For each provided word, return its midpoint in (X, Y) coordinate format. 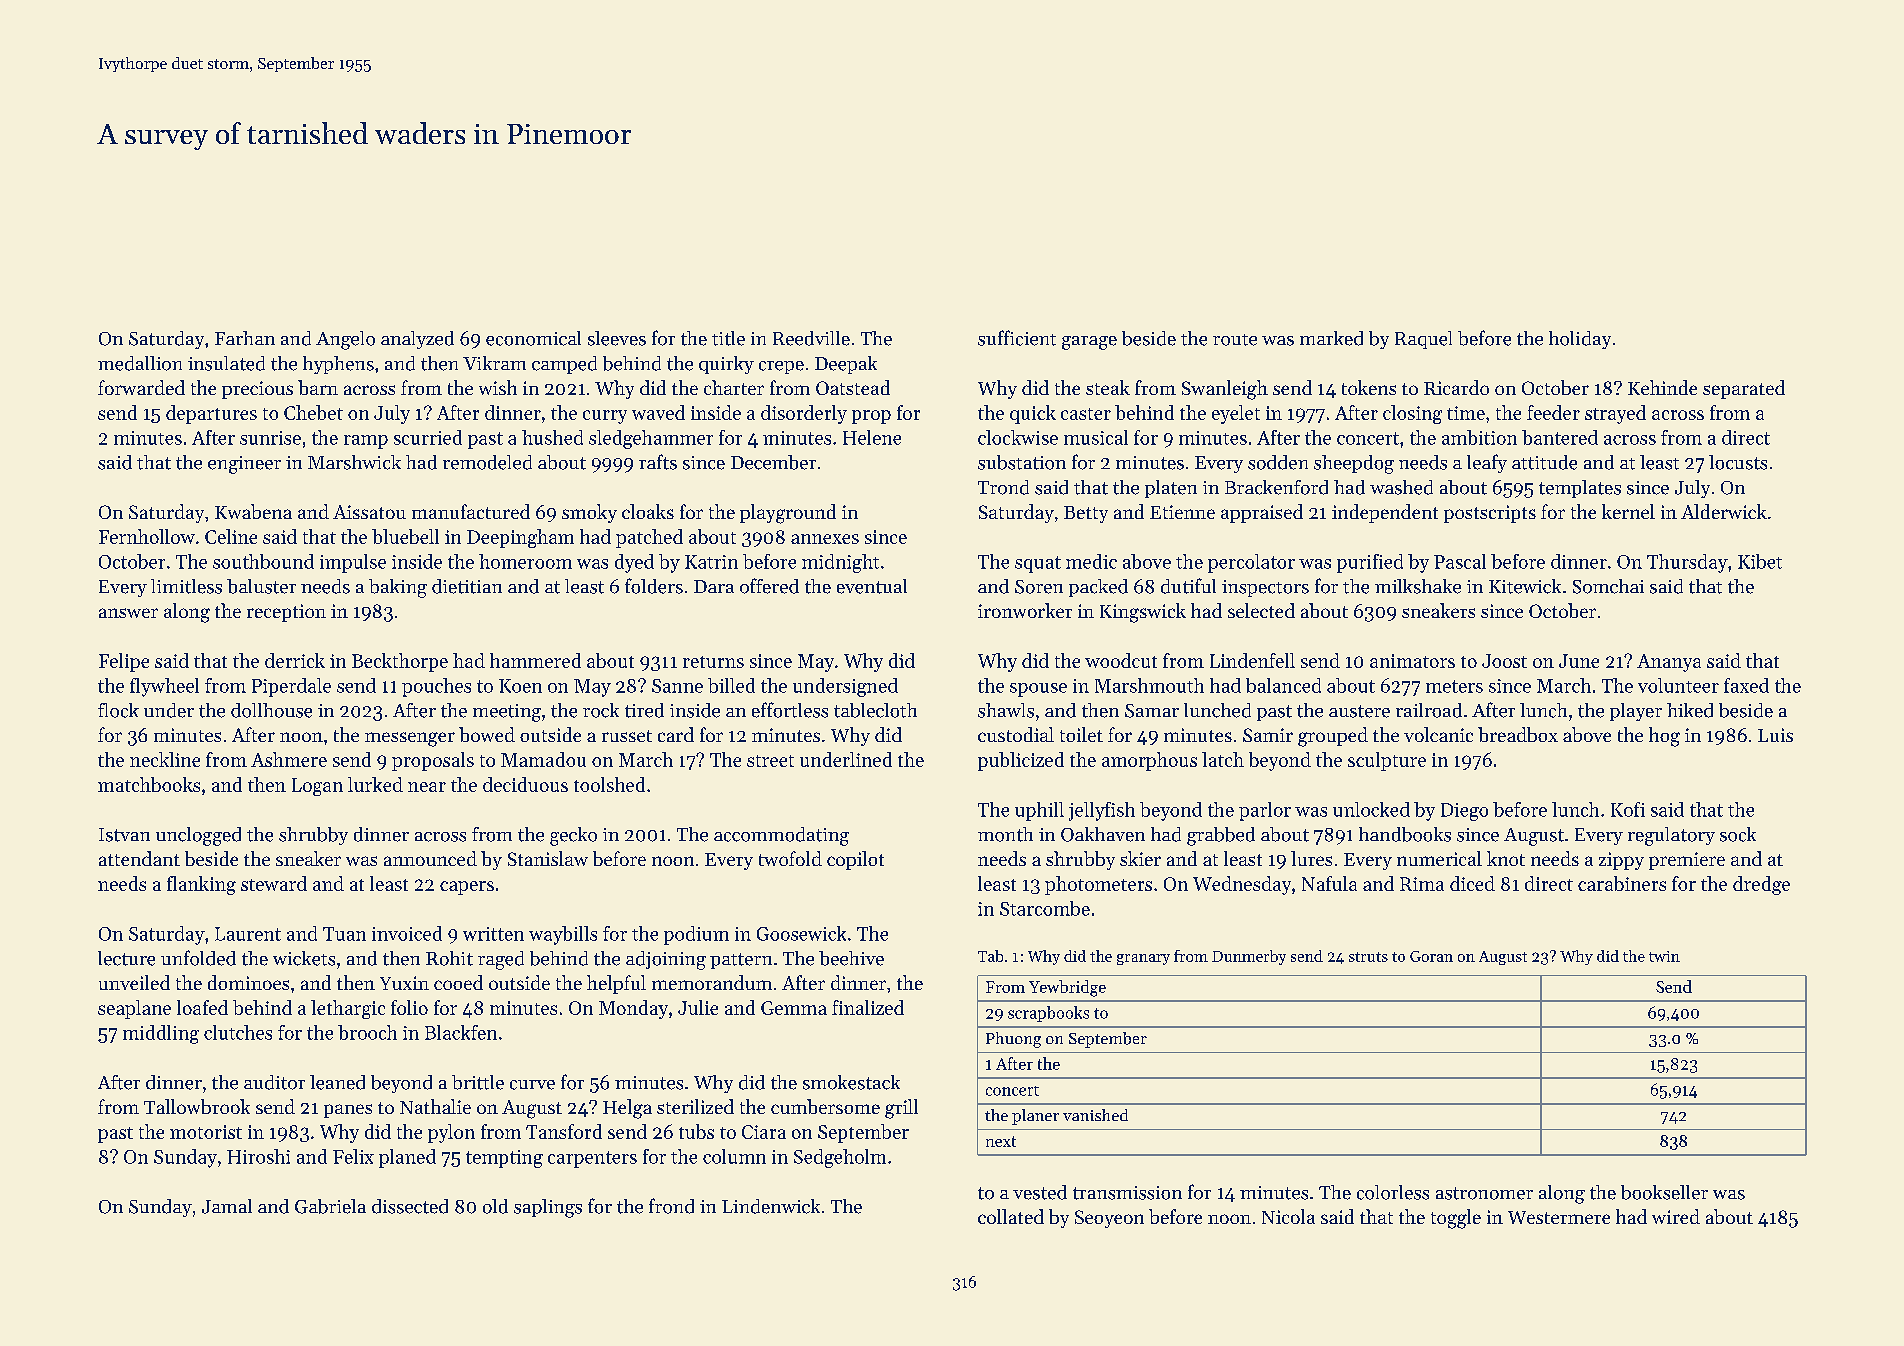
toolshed (609, 784)
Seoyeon (1109, 1219)
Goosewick (801, 933)
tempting (504, 1159)
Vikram (494, 363)
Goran (1431, 956)
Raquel (1423, 340)
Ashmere (289, 759)
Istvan (124, 835)
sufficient (1017, 338)
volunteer (1678, 685)
